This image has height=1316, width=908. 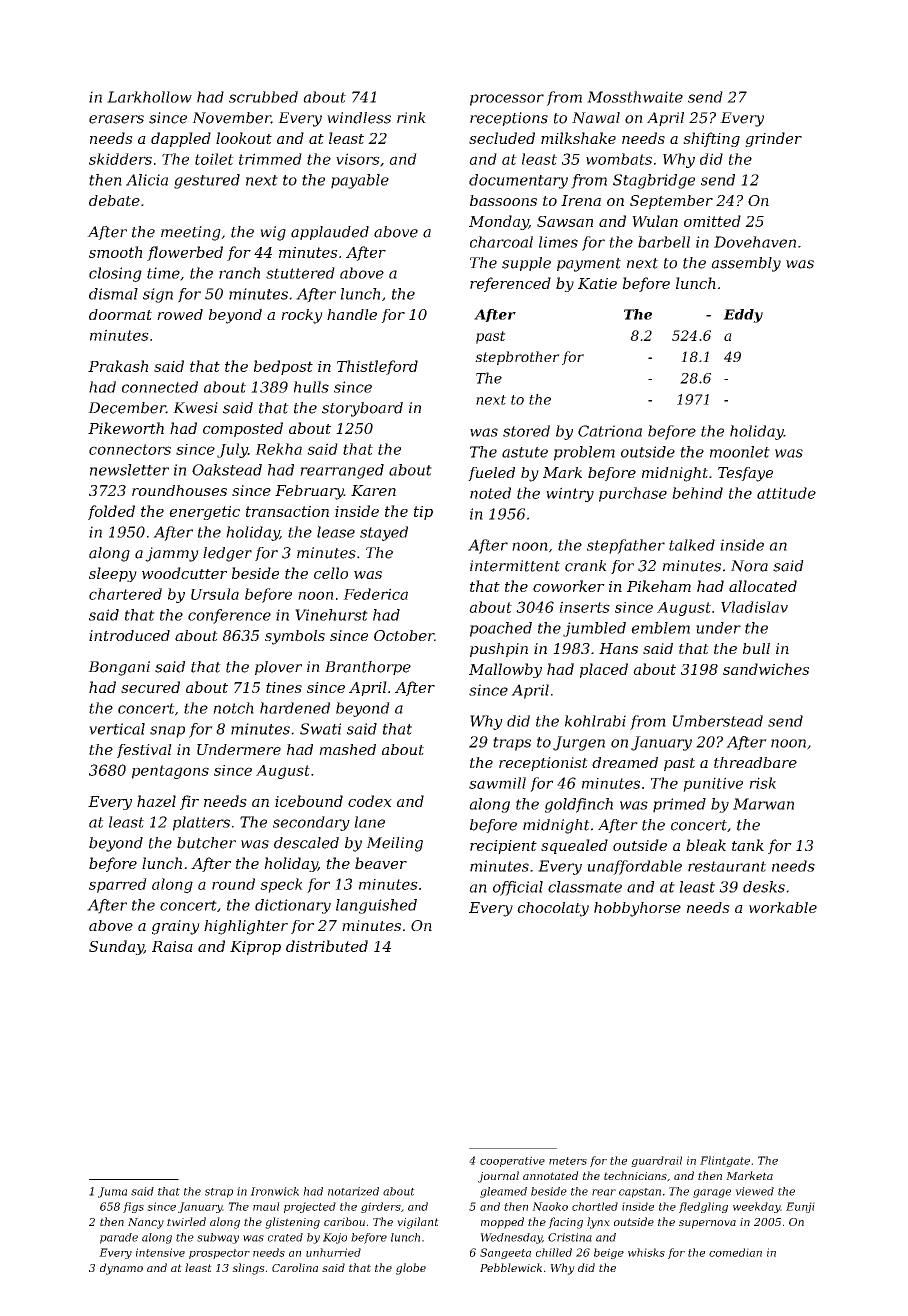 I want to click on tank, so click(x=748, y=845).
